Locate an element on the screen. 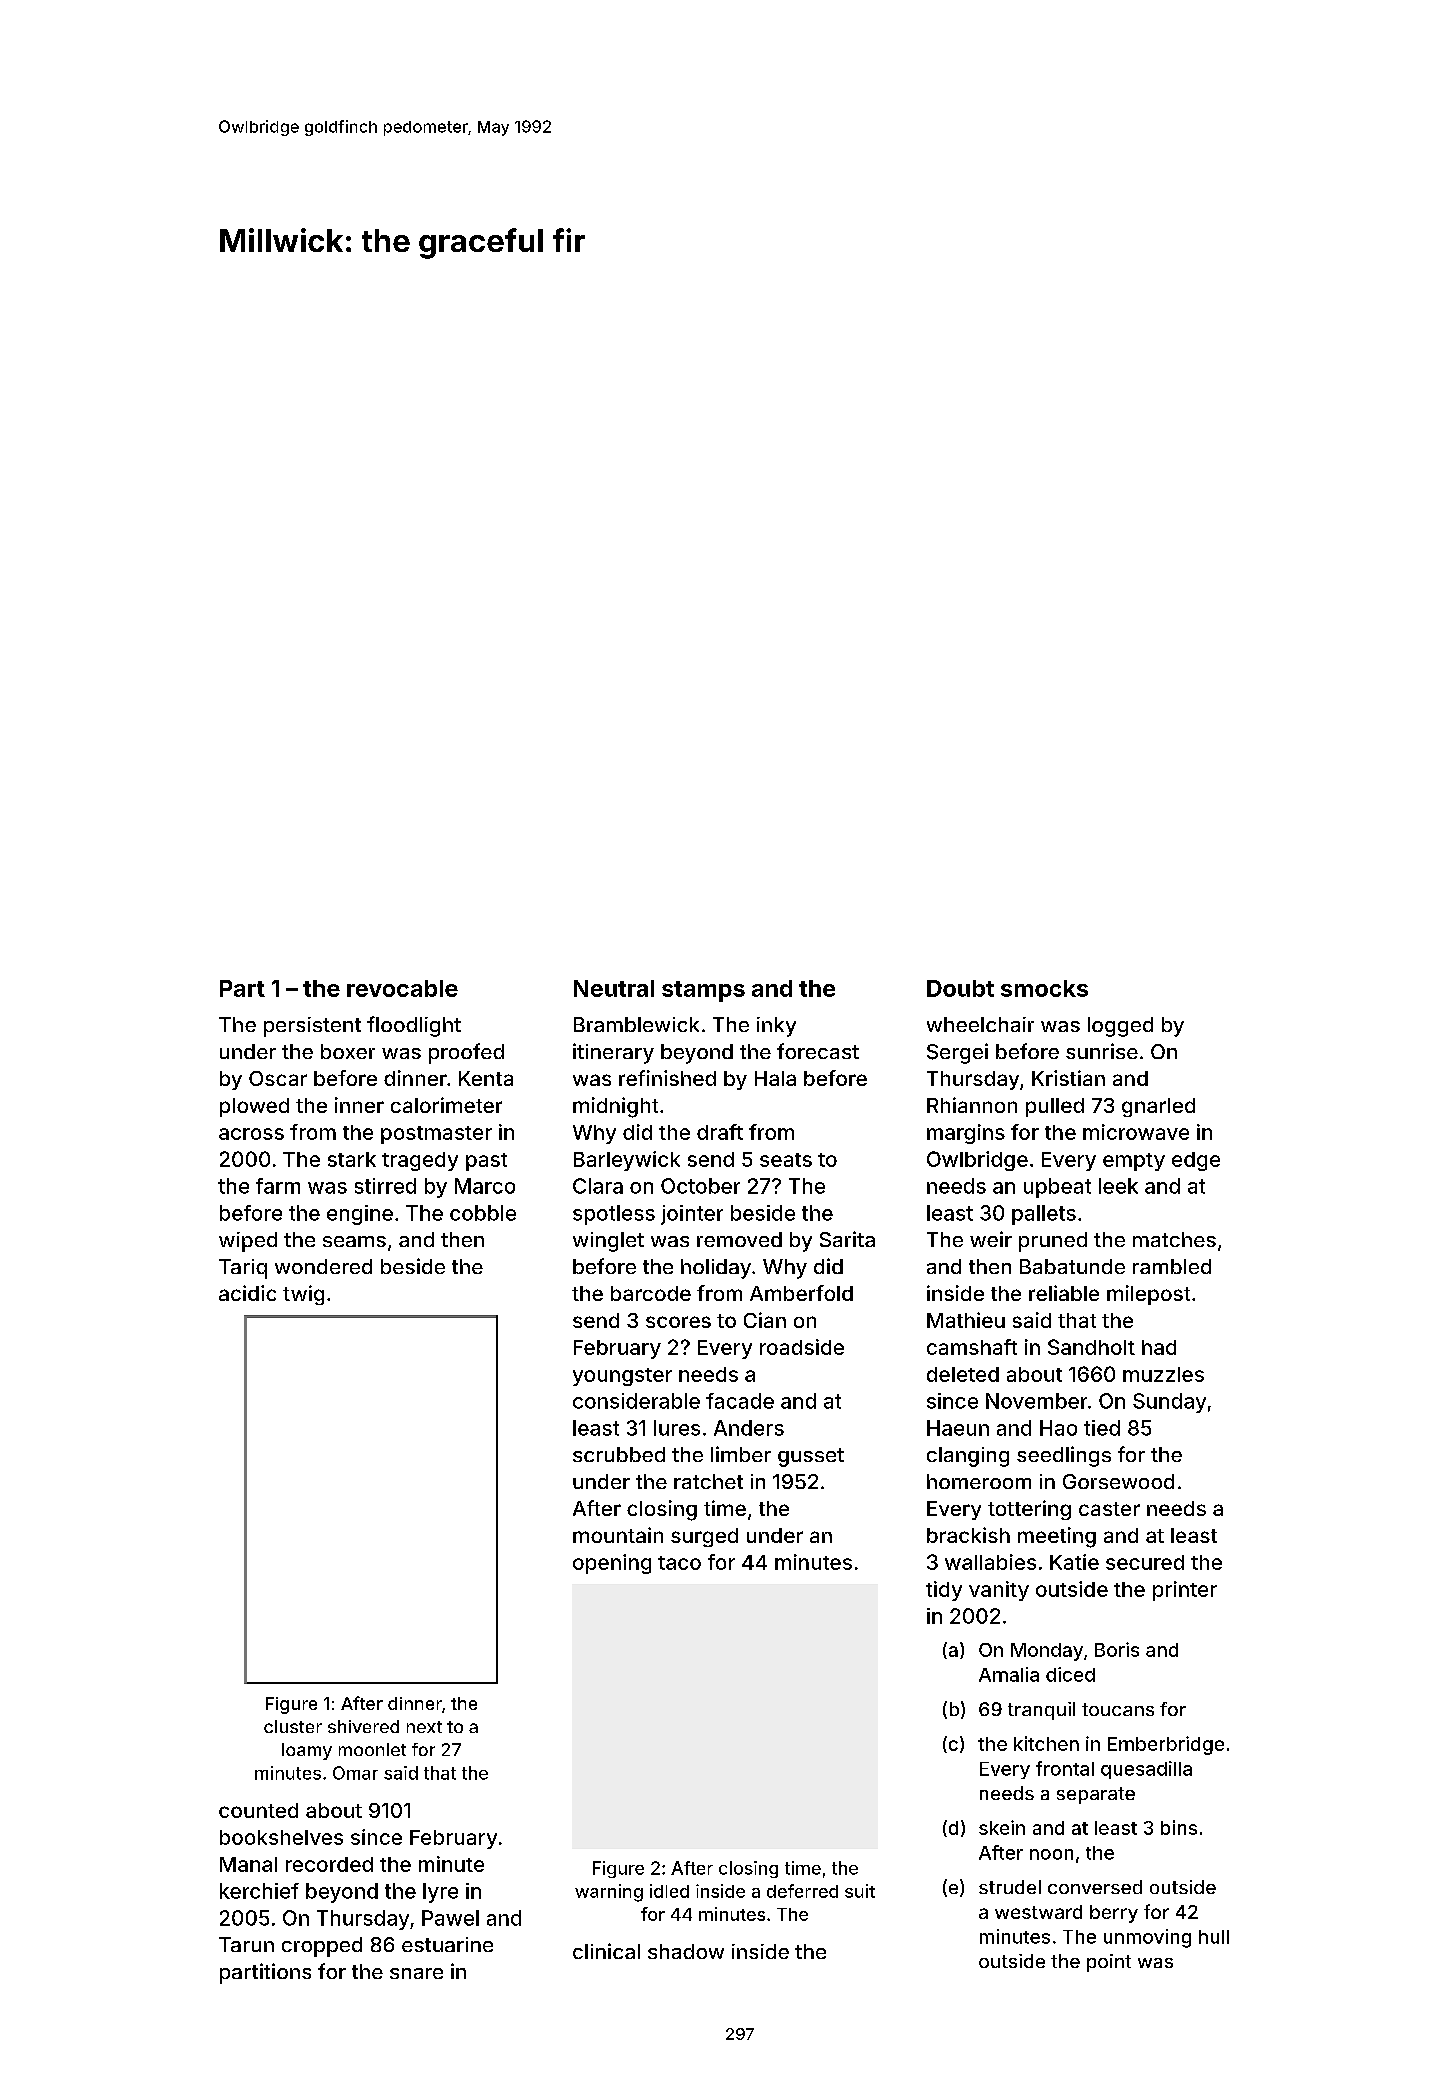  scrubbed is located at coordinates (619, 1454).
